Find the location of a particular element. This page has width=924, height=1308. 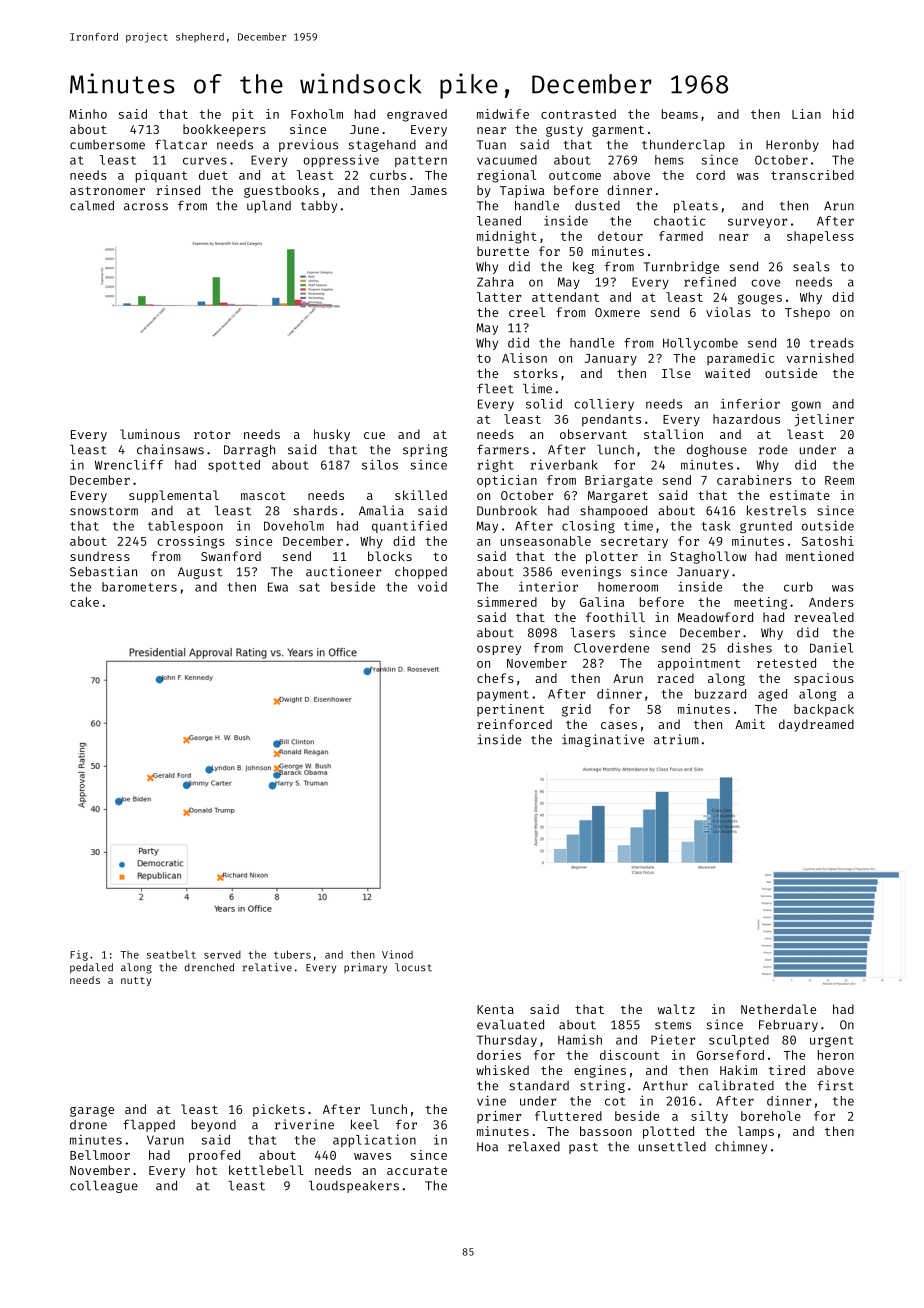

burette is located at coordinates (503, 251).
